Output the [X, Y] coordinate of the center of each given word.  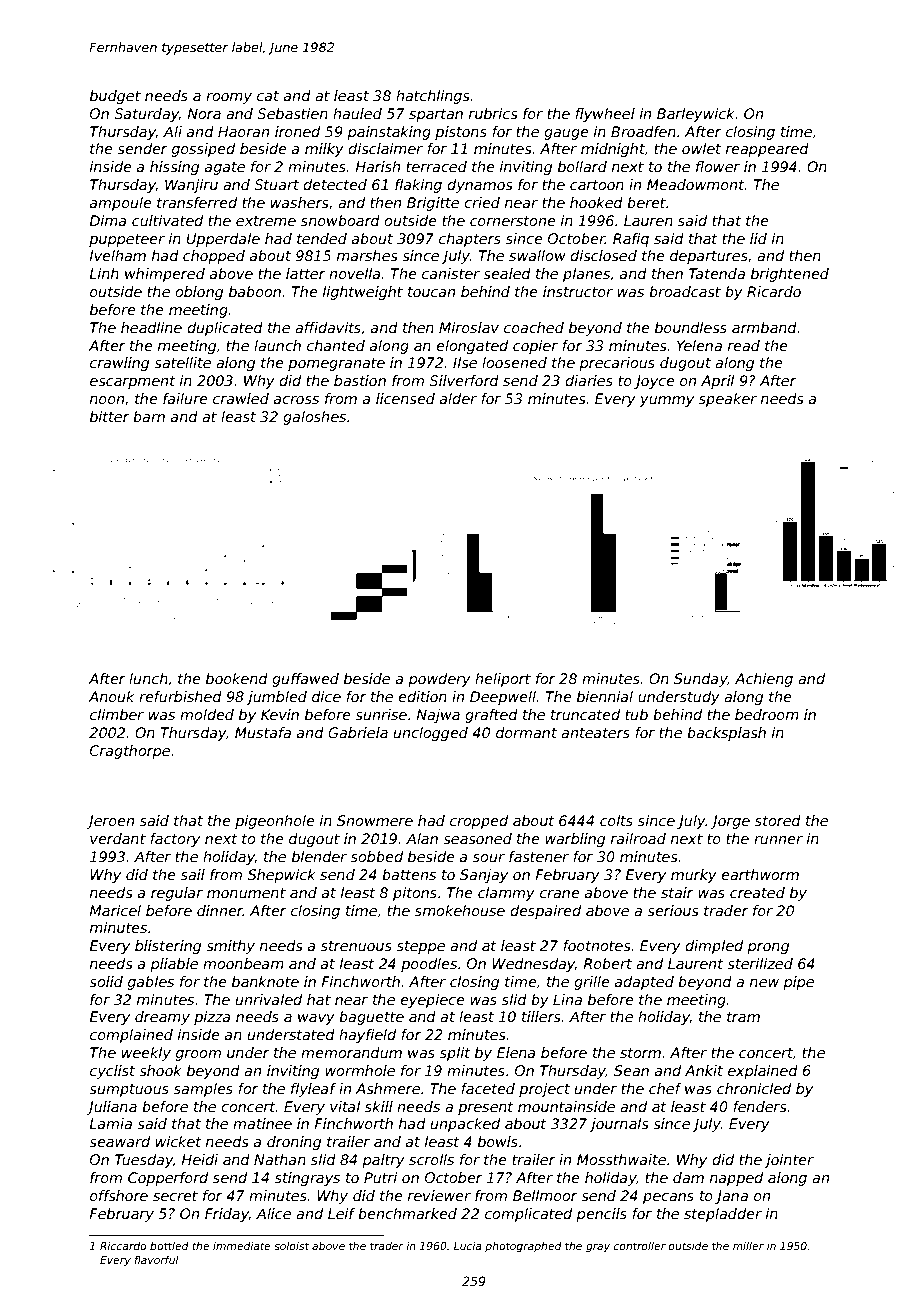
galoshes [314, 418]
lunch [148, 678]
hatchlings [433, 97]
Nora [204, 113]
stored [778, 820]
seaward [119, 1141]
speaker [728, 400]
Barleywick [696, 115]
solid [106, 981]
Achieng [764, 680]
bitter [110, 416]
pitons [415, 894]
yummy [666, 401]
